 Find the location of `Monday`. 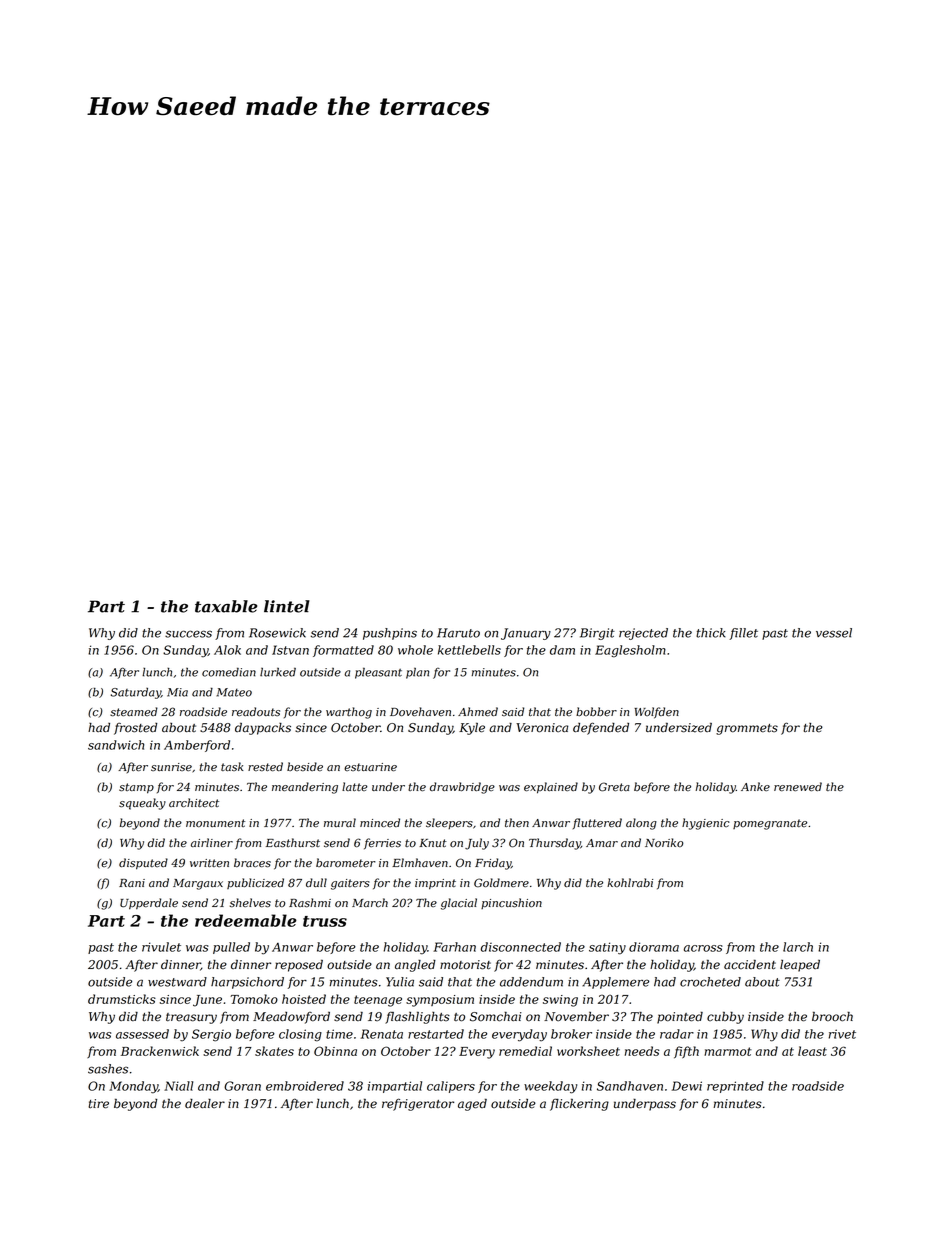

Monday is located at coordinates (133, 1087).
